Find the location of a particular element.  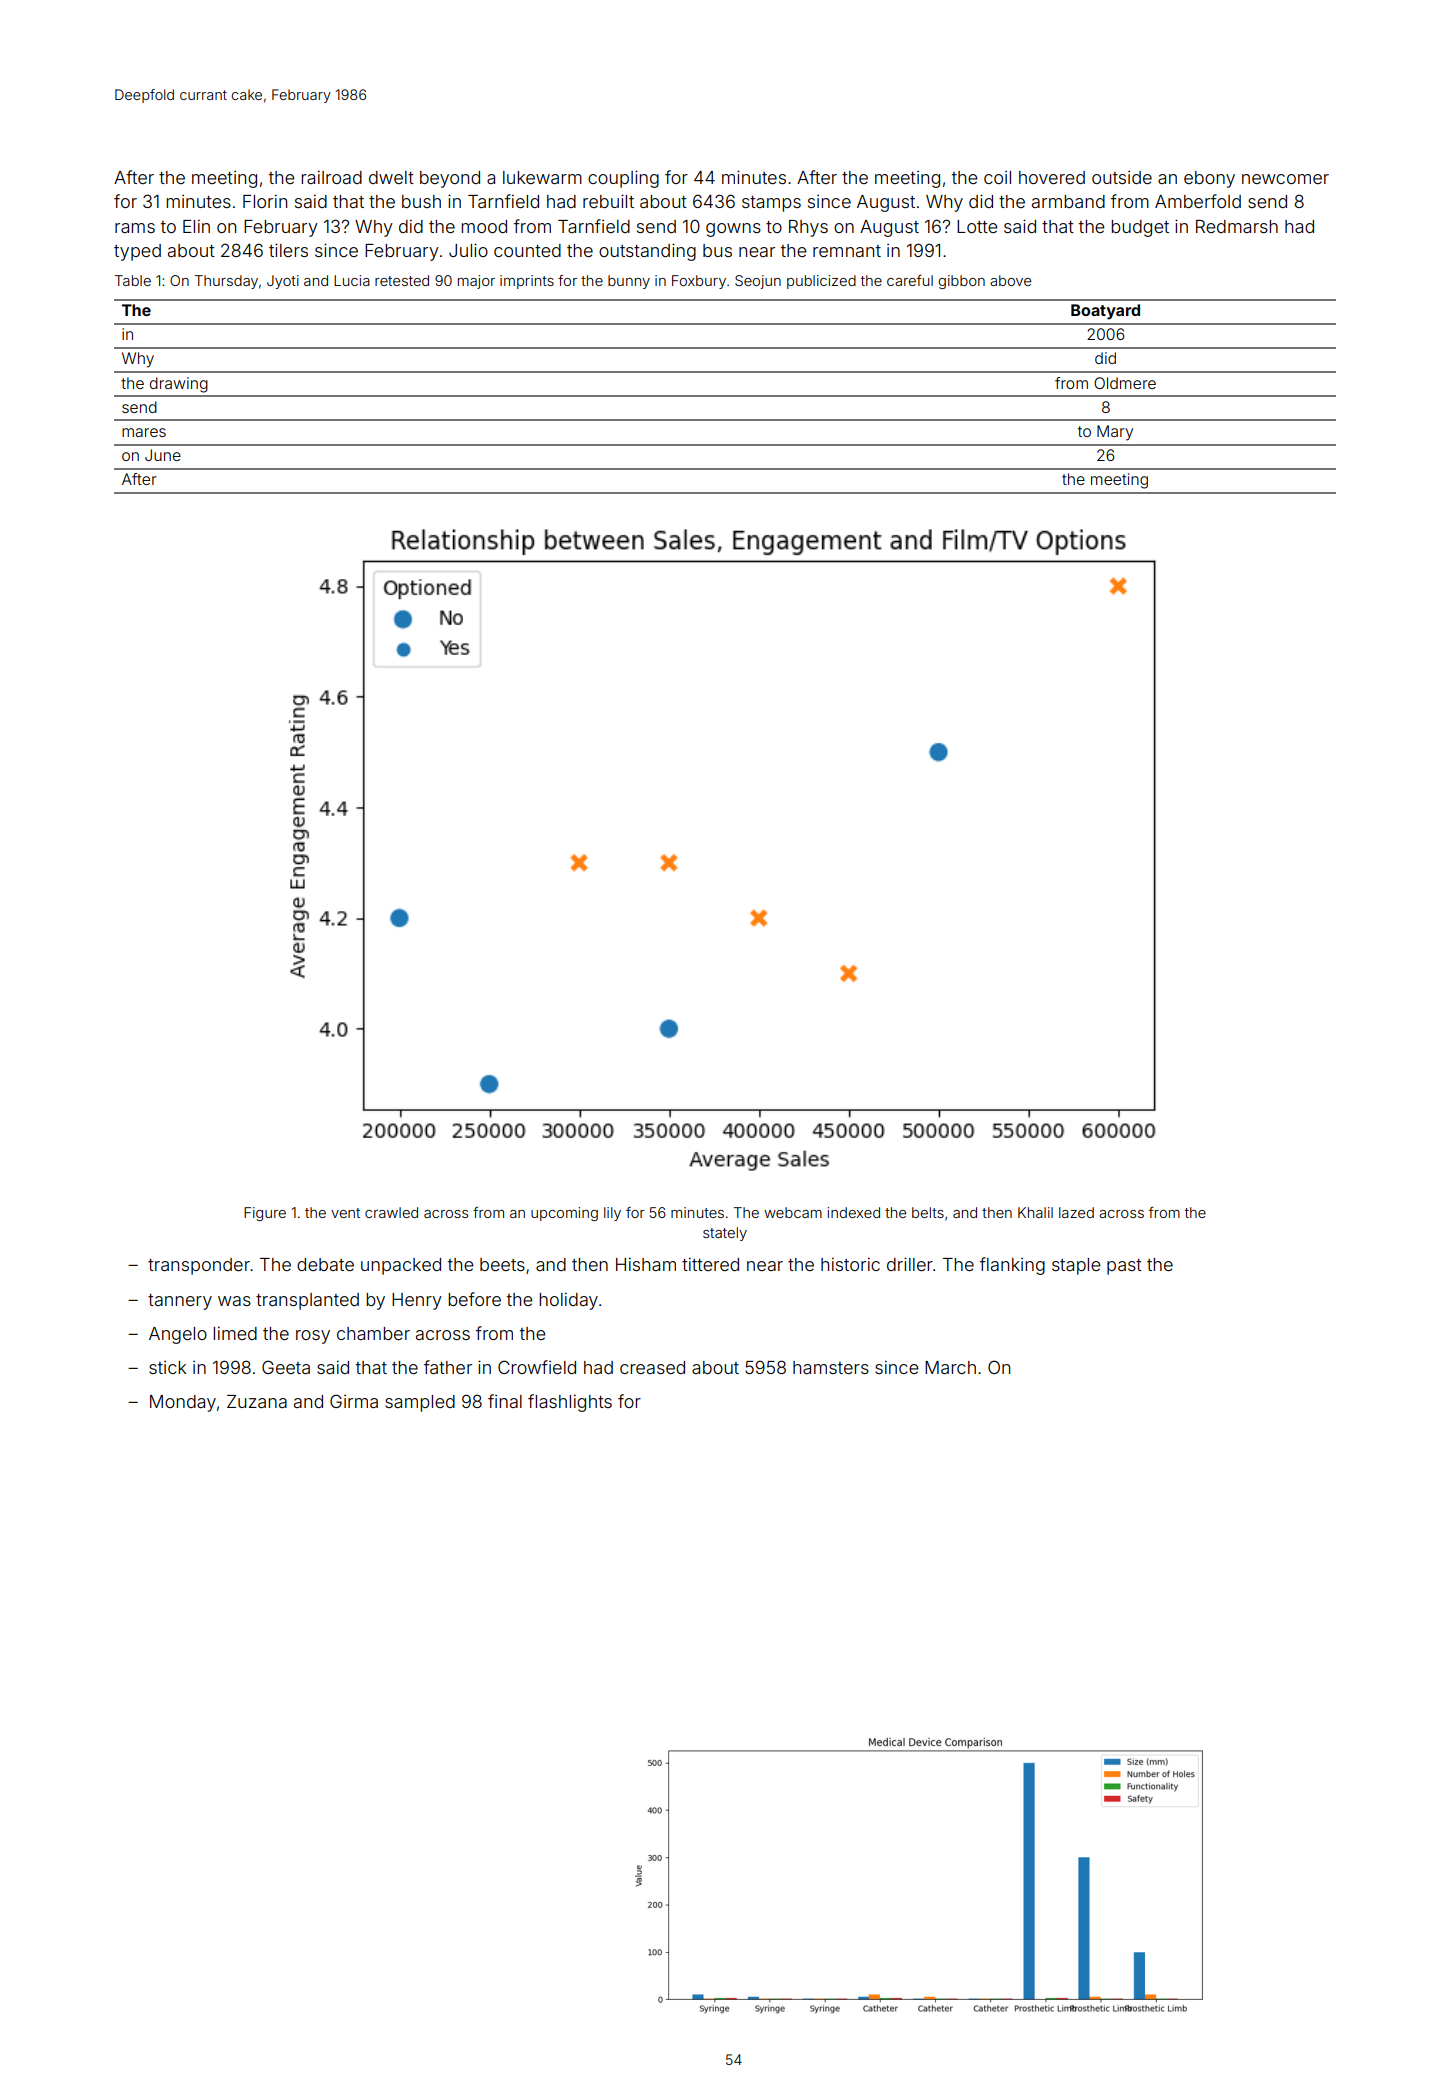

Oldmere is located at coordinates (1125, 383).
